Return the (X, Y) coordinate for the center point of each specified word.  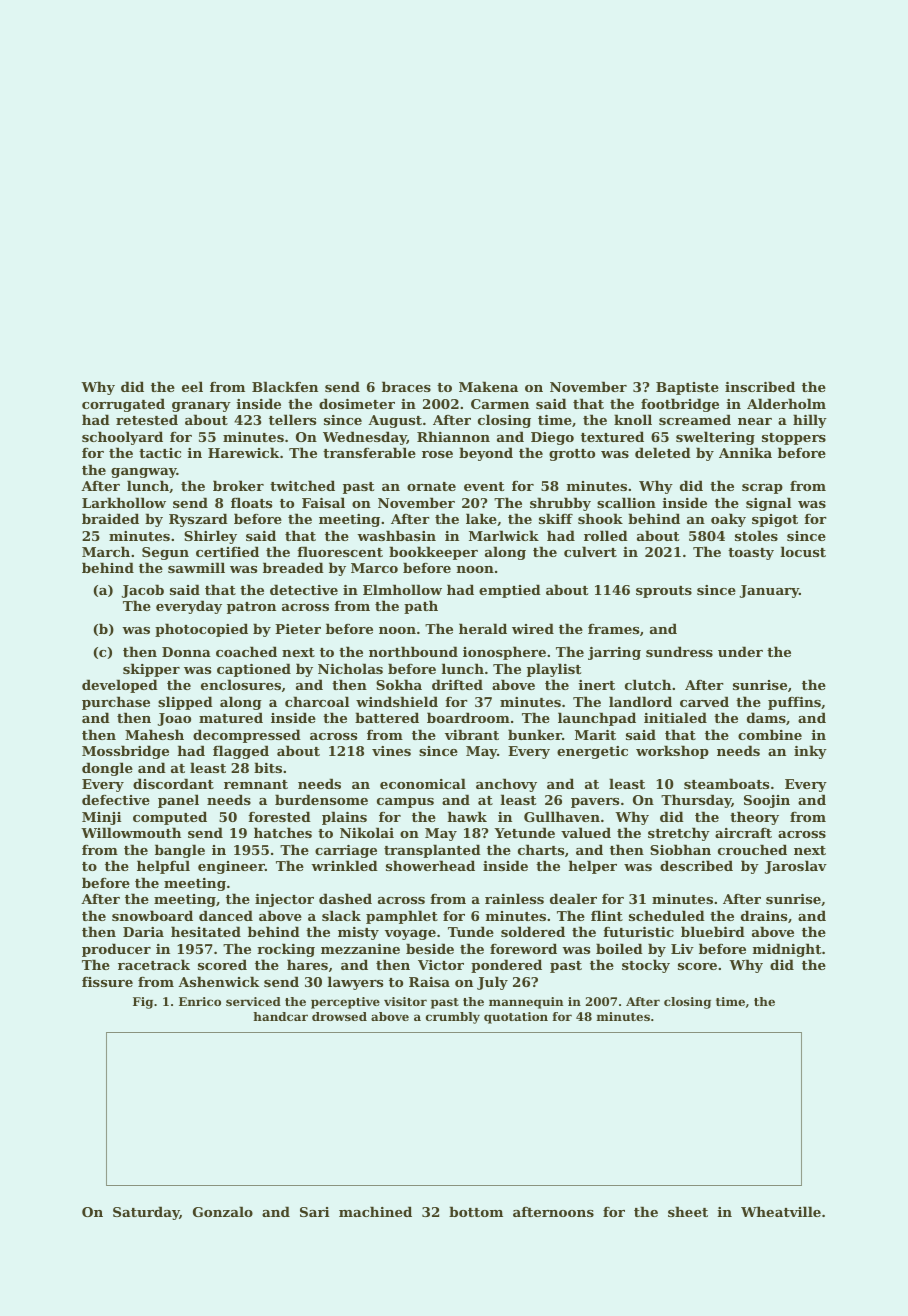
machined (375, 1211)
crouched (752, 849)
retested (147, 419)
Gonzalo (223, 1211)
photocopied (201, 630)
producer (116, 950)
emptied (510, 591)
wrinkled (344, 865)
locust (803, 551)
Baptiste (687, 388)
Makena (488, 386)
